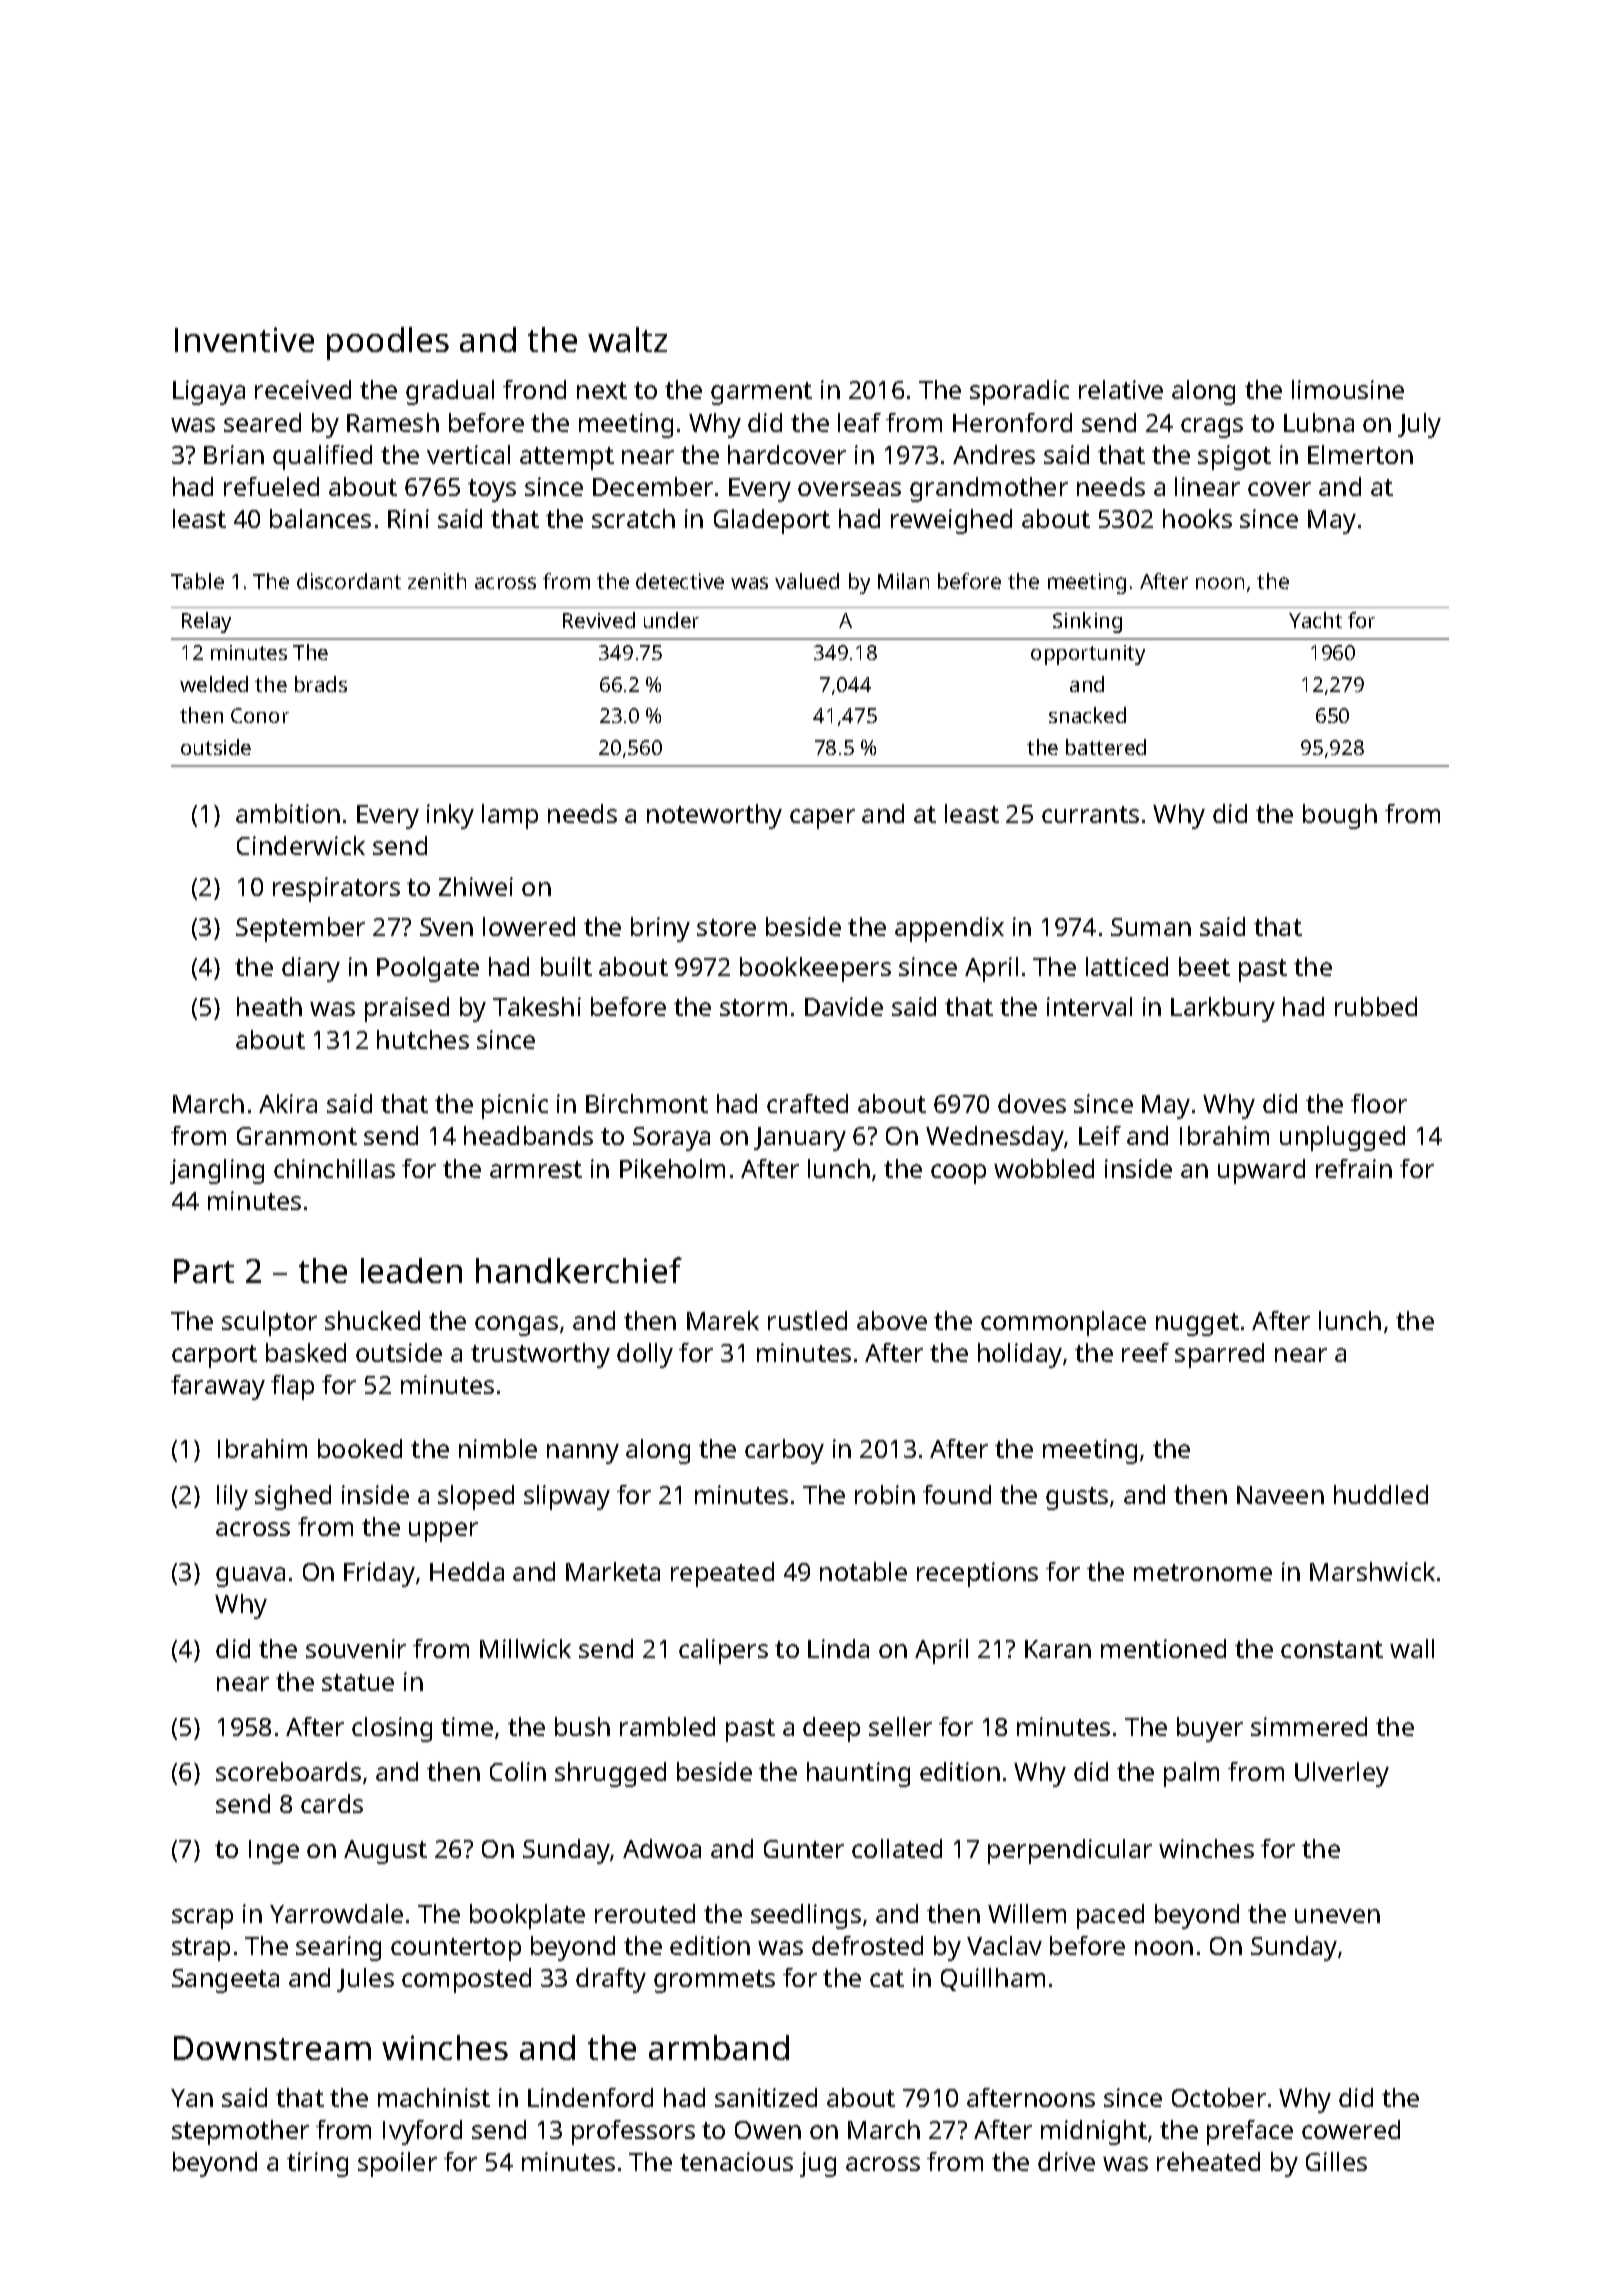  I want to click on rubbed, so click(1376, 1006).
